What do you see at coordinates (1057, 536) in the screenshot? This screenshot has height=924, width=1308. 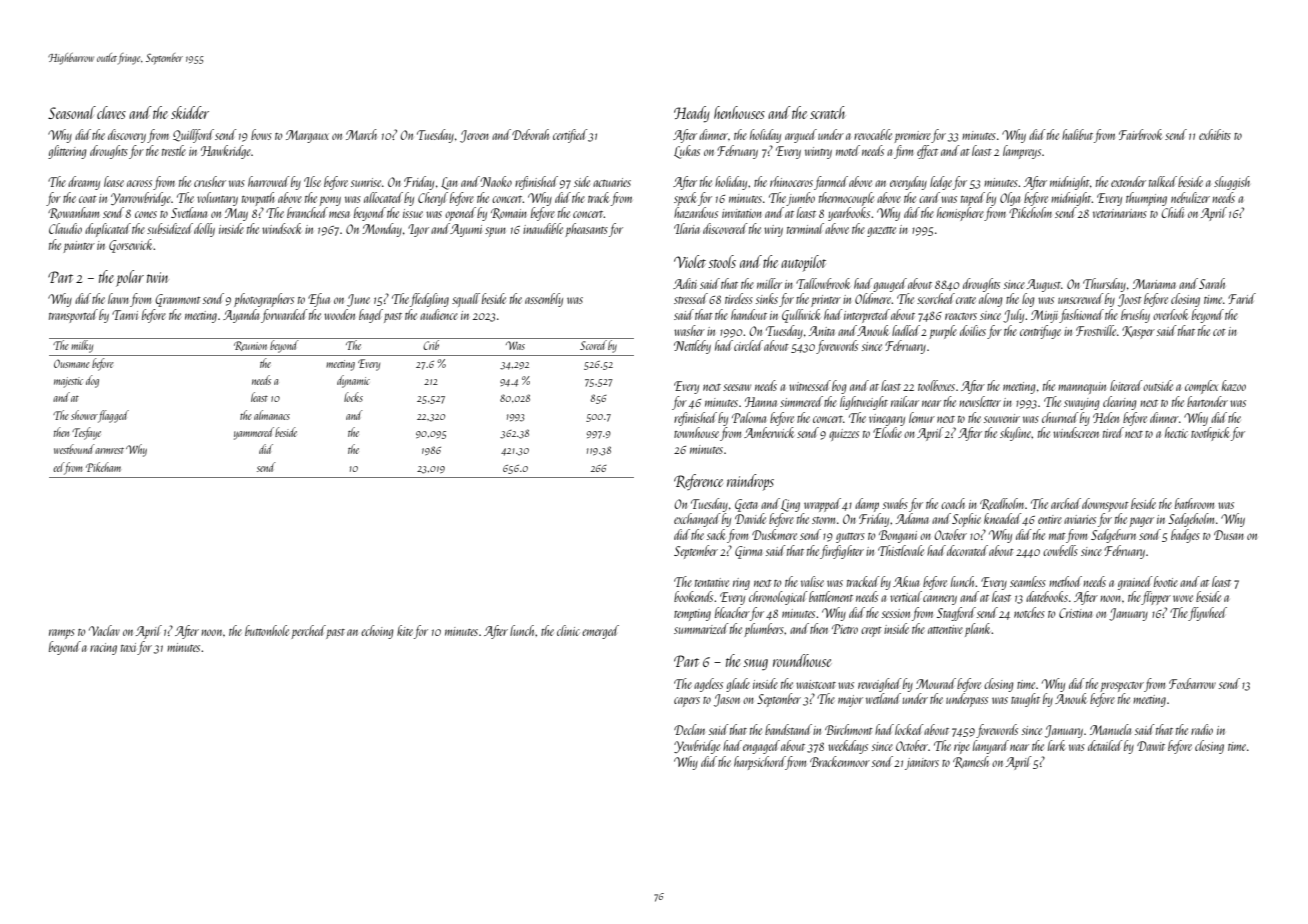 I see `mat` at bounding box center [1057, 536].
